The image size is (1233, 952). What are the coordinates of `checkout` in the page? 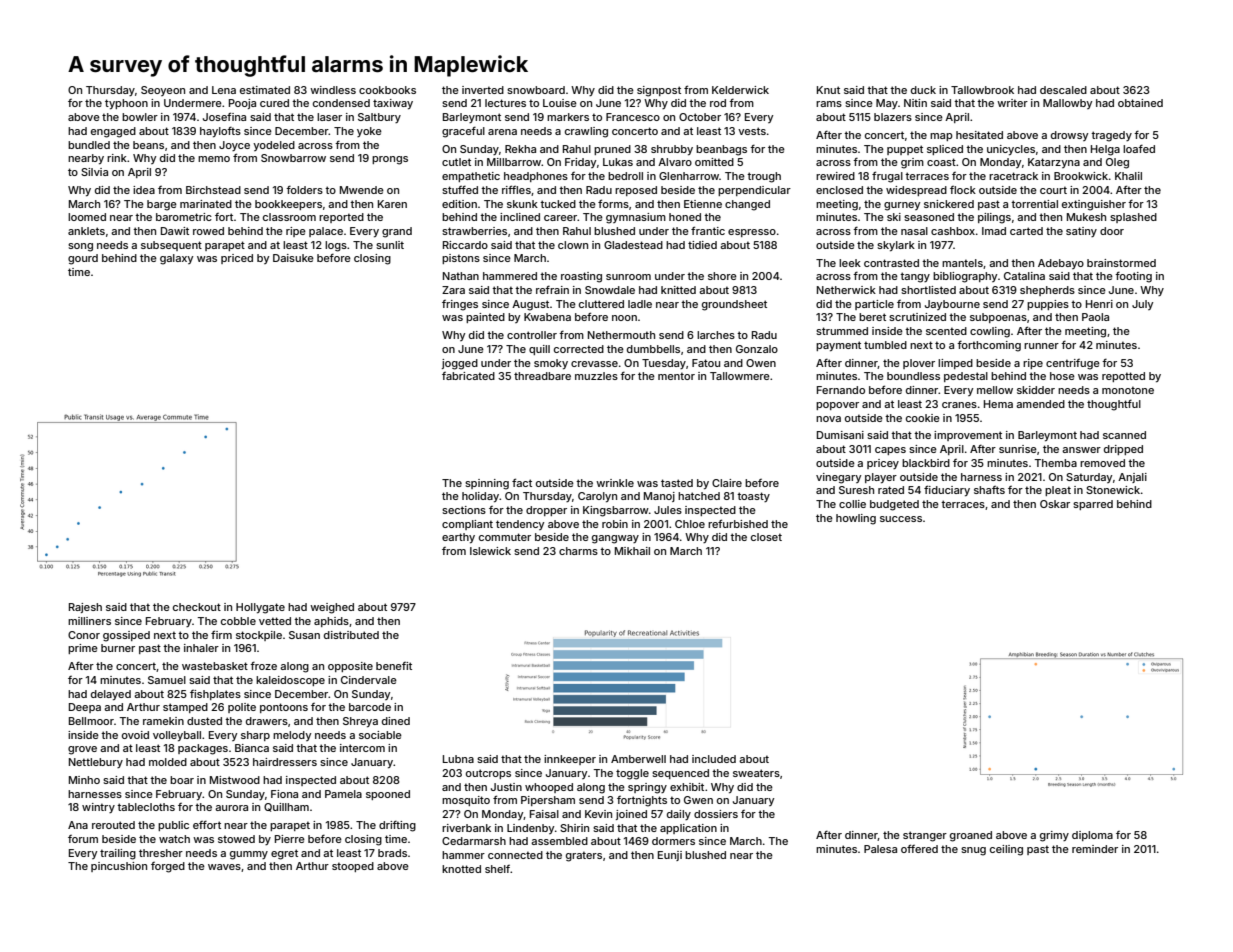 It's located at (197, 607).
